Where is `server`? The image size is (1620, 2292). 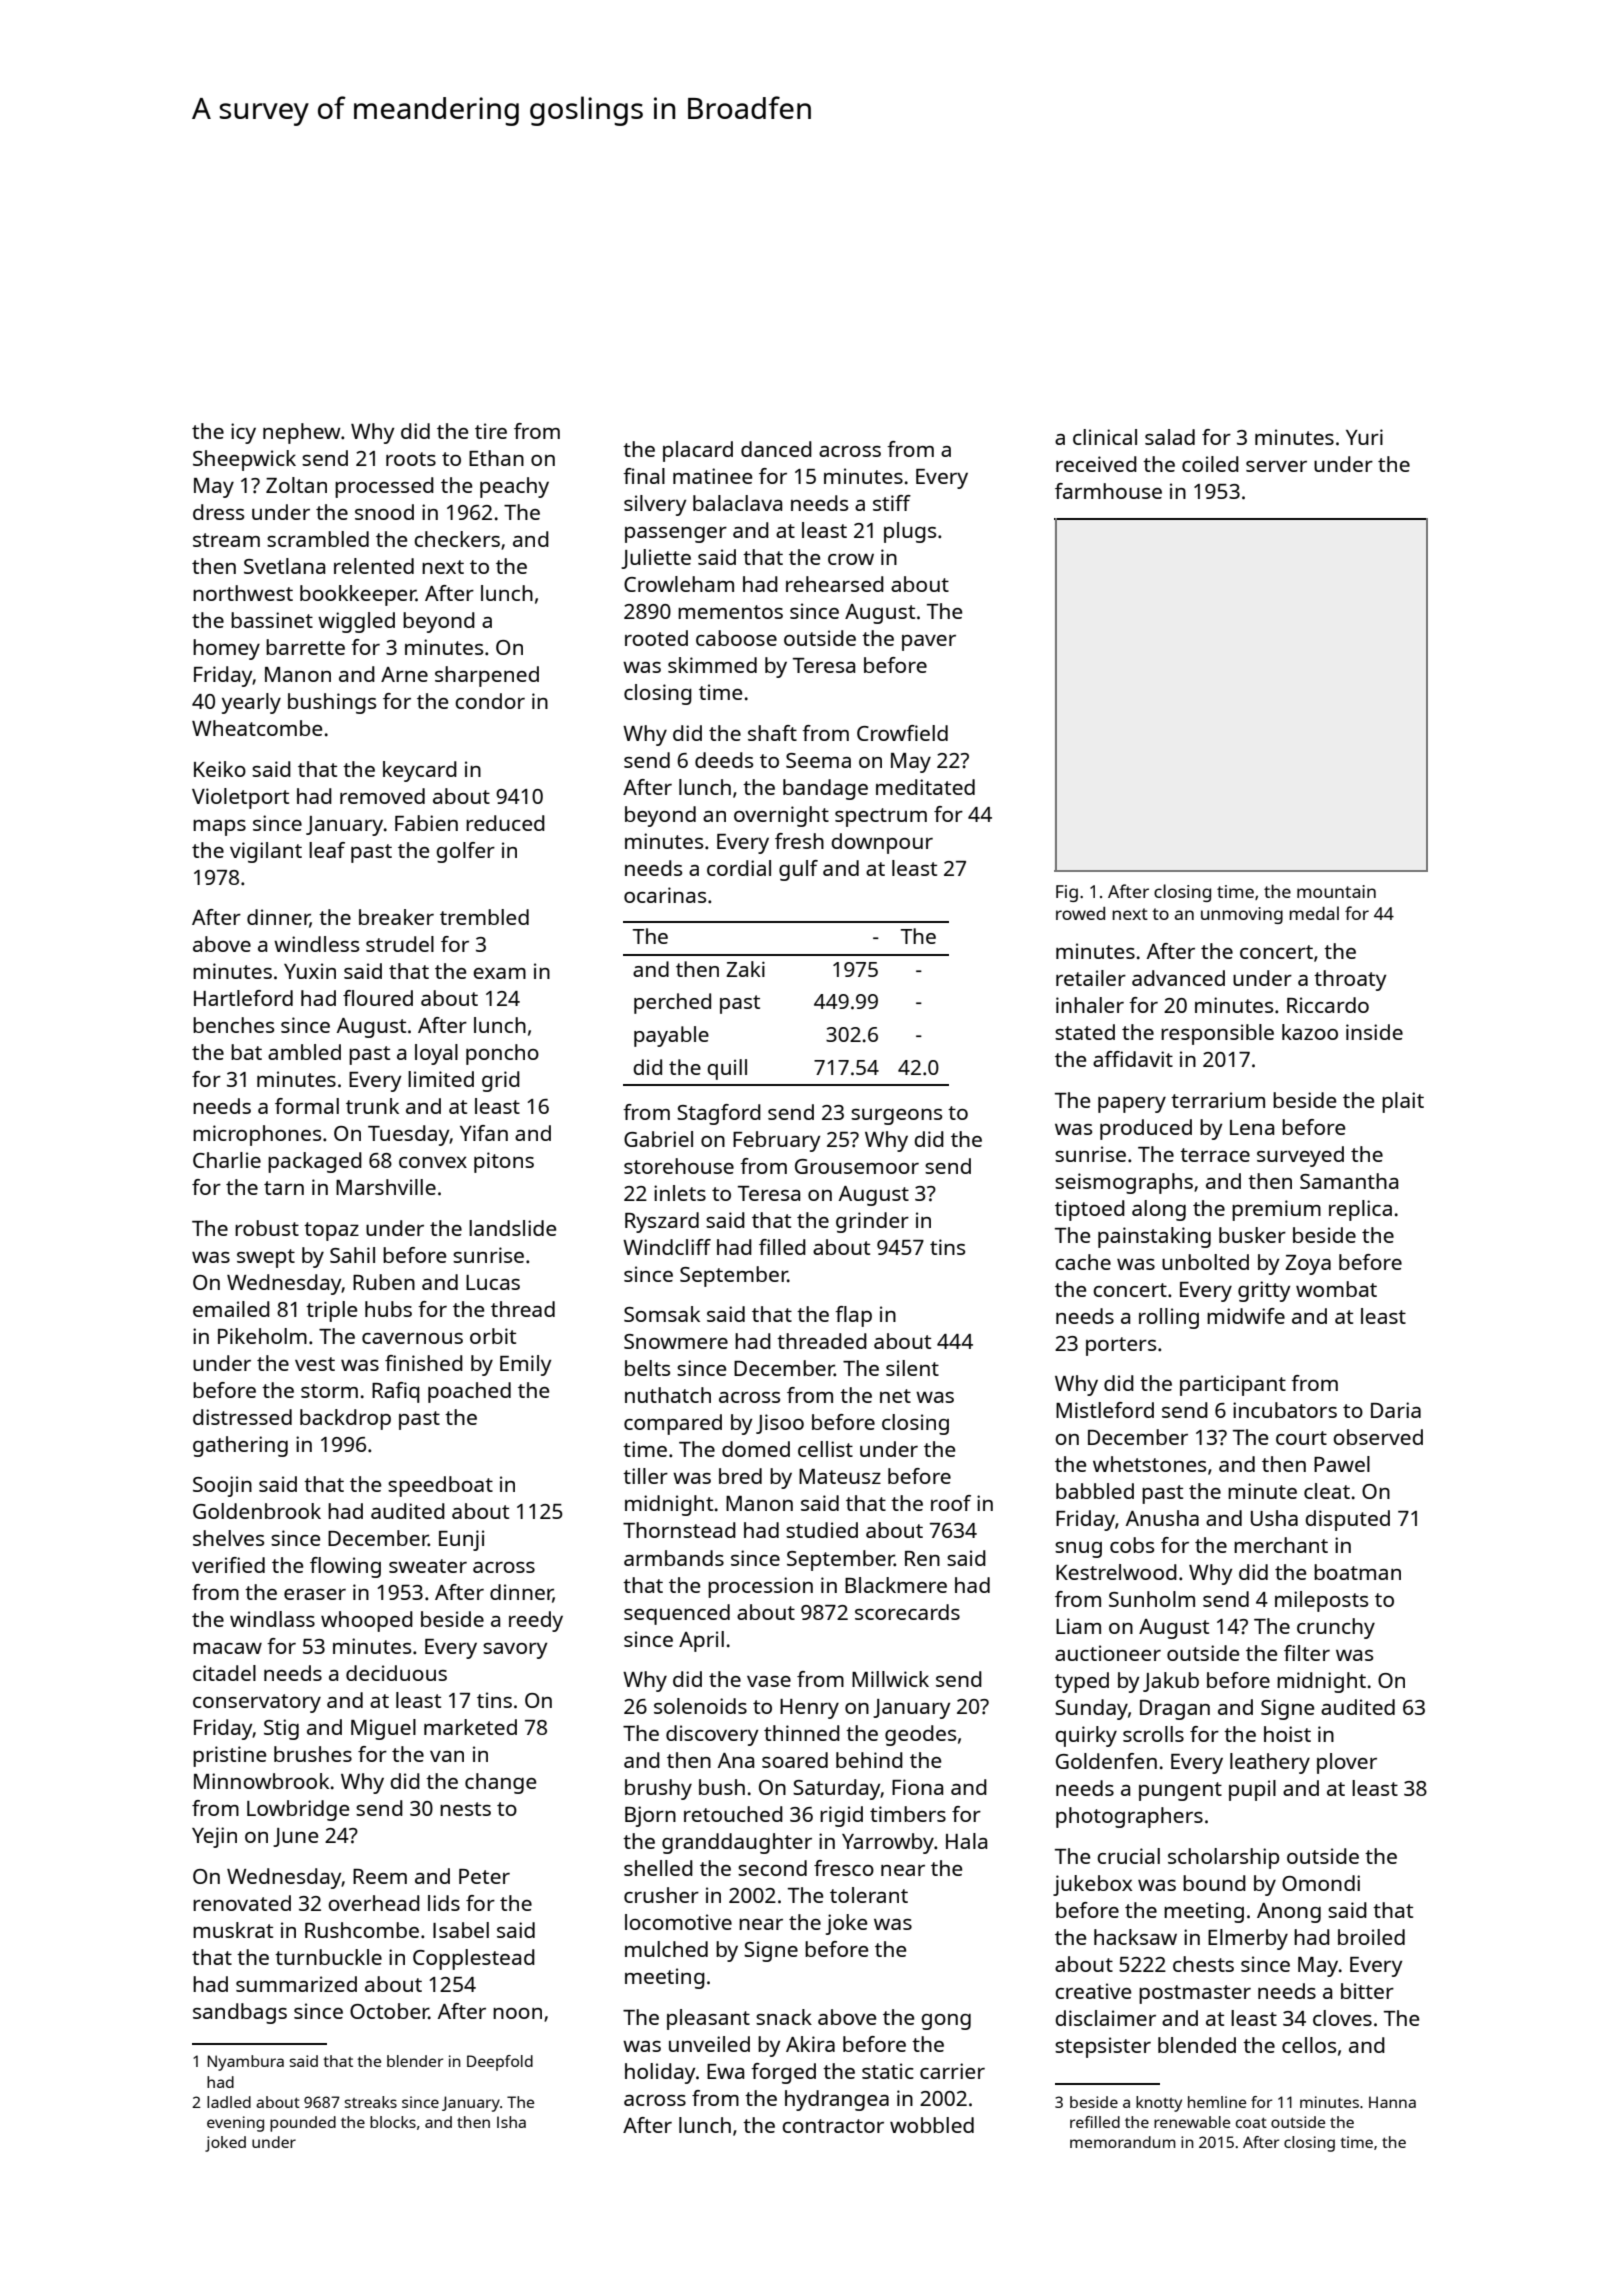 server is located at coordinates (1276, 466).
